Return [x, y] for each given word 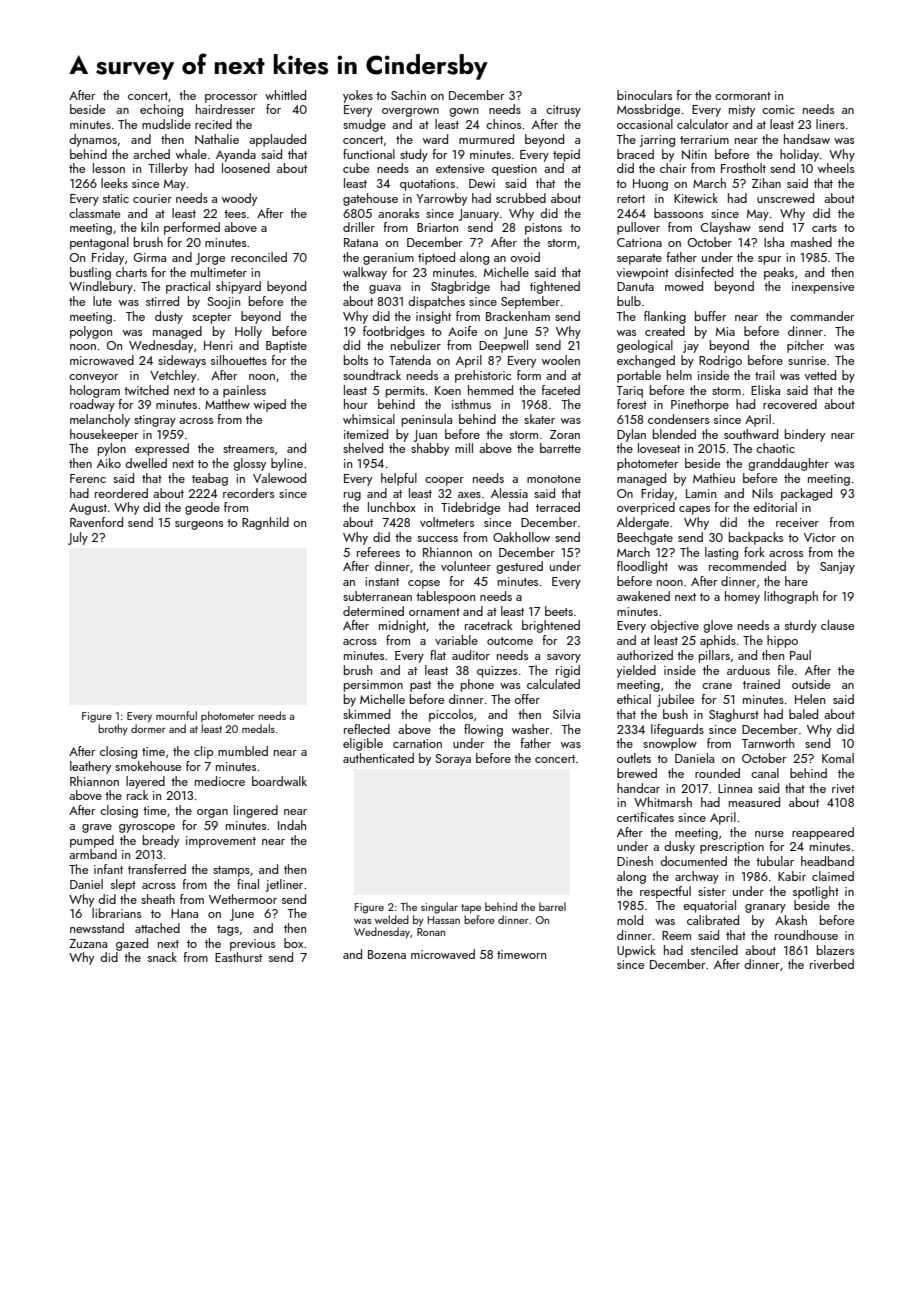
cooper [444, 481]
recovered [790, 404]
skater [539, 419]
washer [530, 729]
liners [830, 124]
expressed [162, 449]
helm [679, 375]
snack [162, 957]
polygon [91, 332]
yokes [358, 96]
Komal [838, 758]
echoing [161, 110]
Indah [292, 825]
